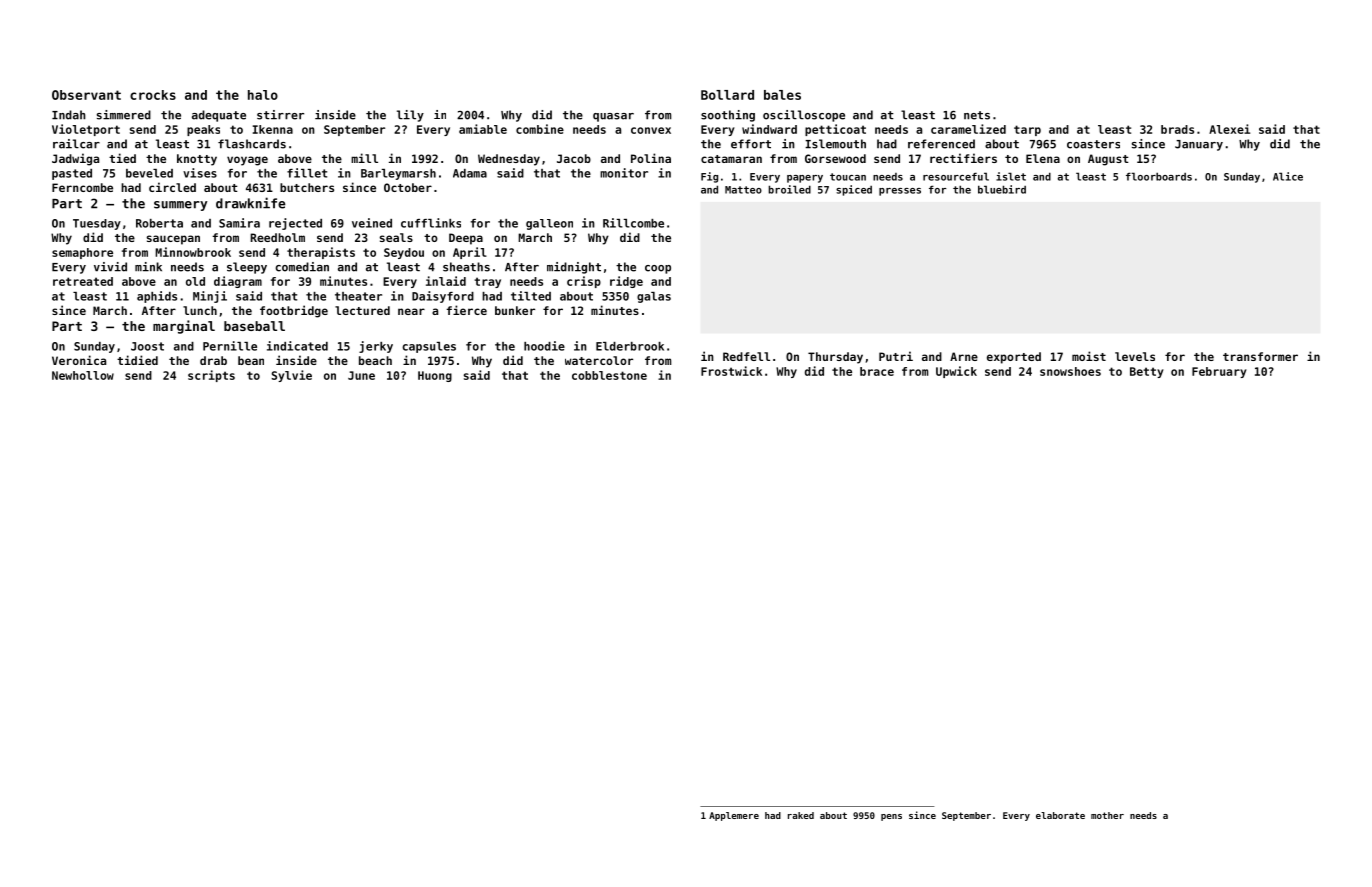  Describe the element at coordinates (211, 376) in the page. I see `scripts` at that location.
